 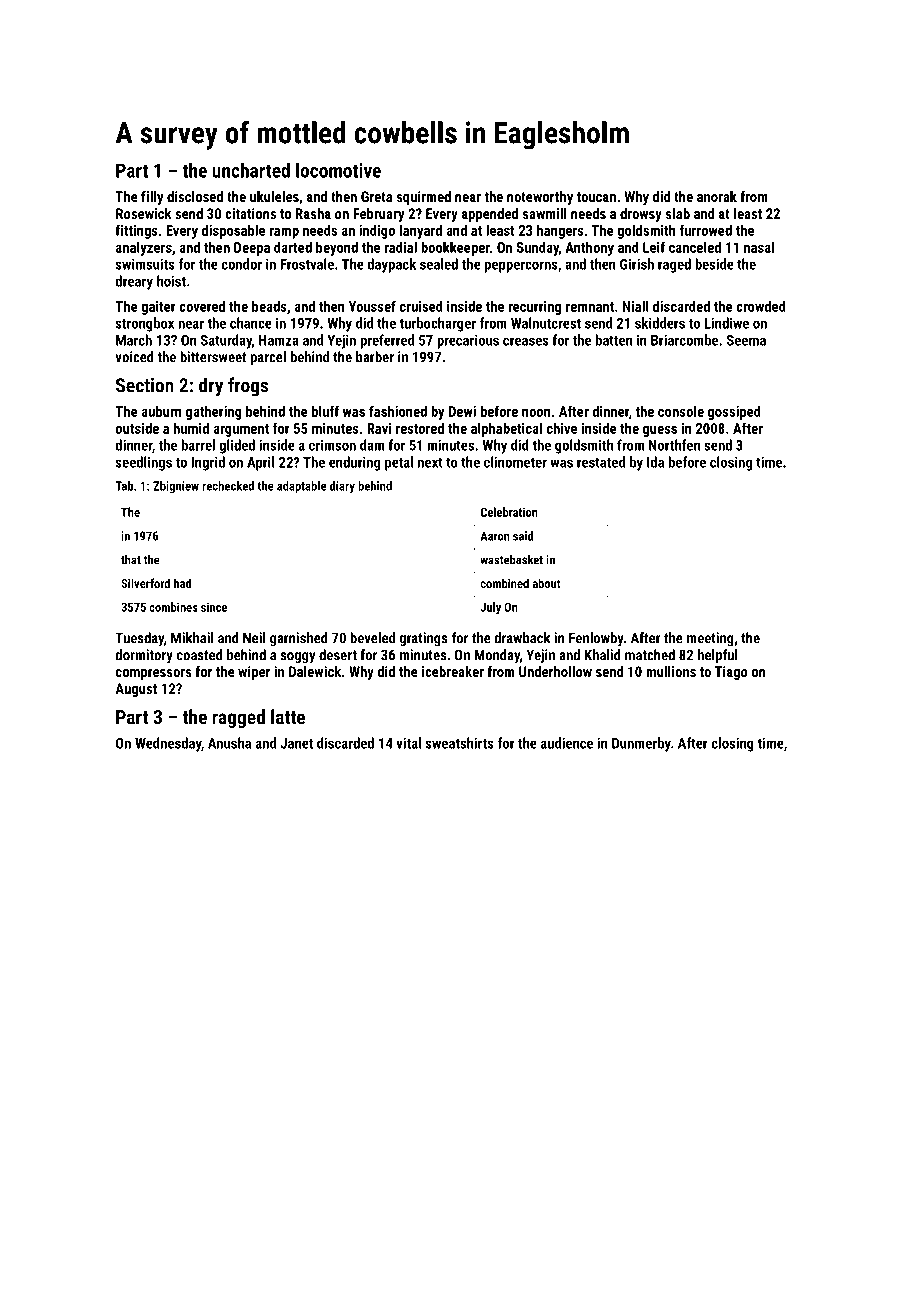 I want to click on Tuesday, so click(x=139, y=639).
